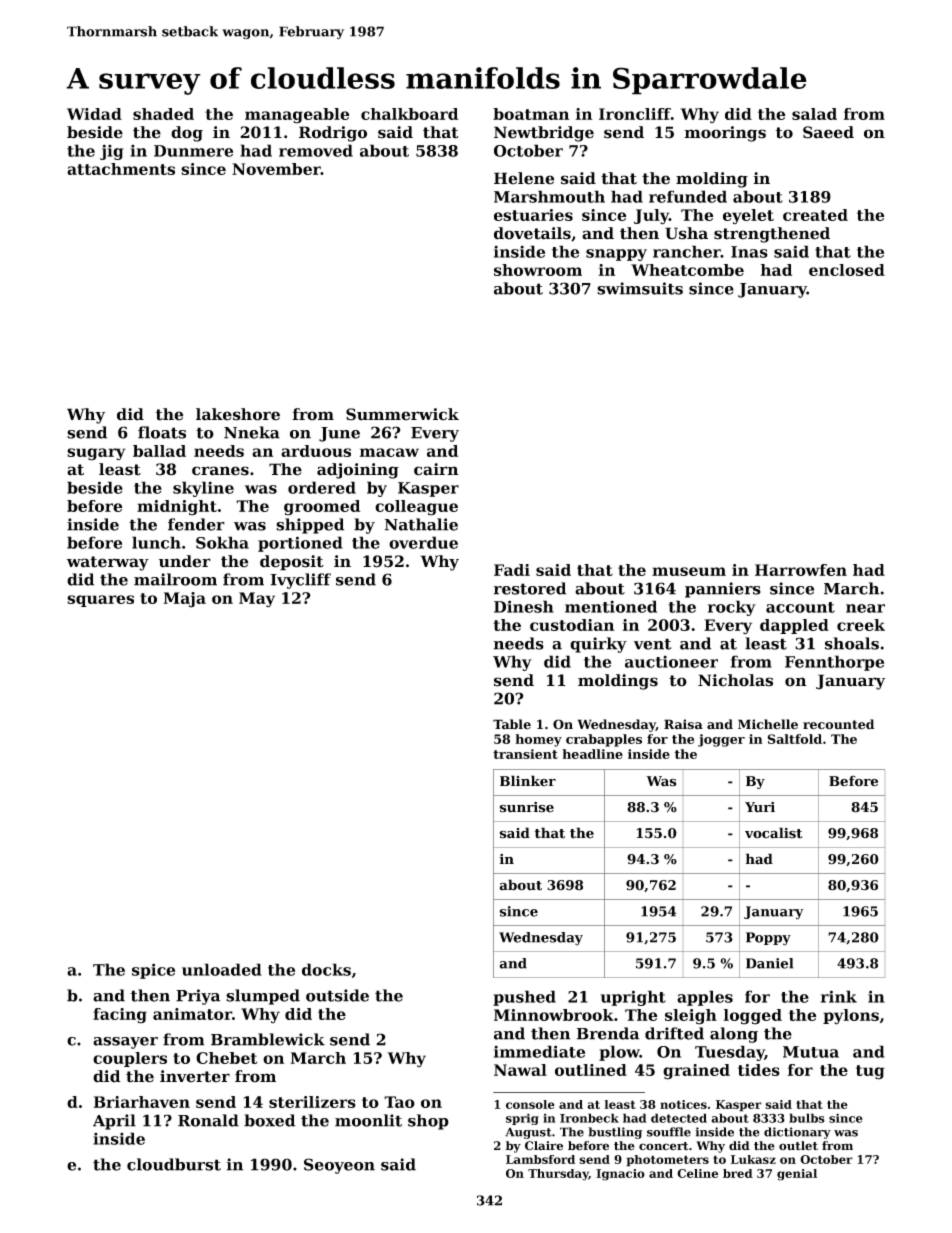 This screenshot has height=1233, width=952. Describe the element at coordinates (436, 469) in the screenshot. I see `cairn` at that location.
